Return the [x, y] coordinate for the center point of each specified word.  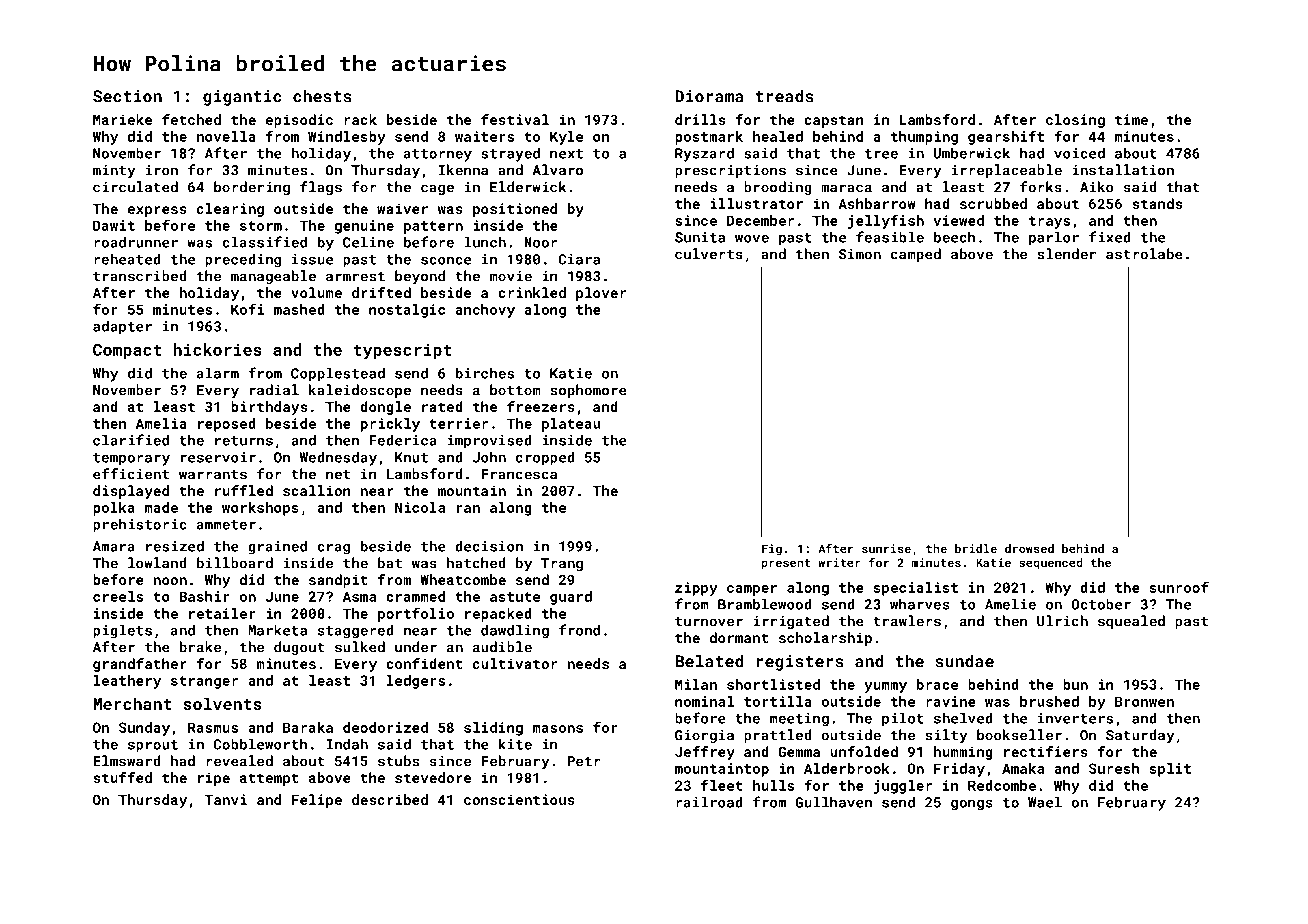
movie [511, 276]
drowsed [1029, 548]
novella [226, 136]
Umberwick [972, 153]
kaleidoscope [360, 391]
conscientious [519, 799]
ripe [214, 779]
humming [963, 753]
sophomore [588, 391]
